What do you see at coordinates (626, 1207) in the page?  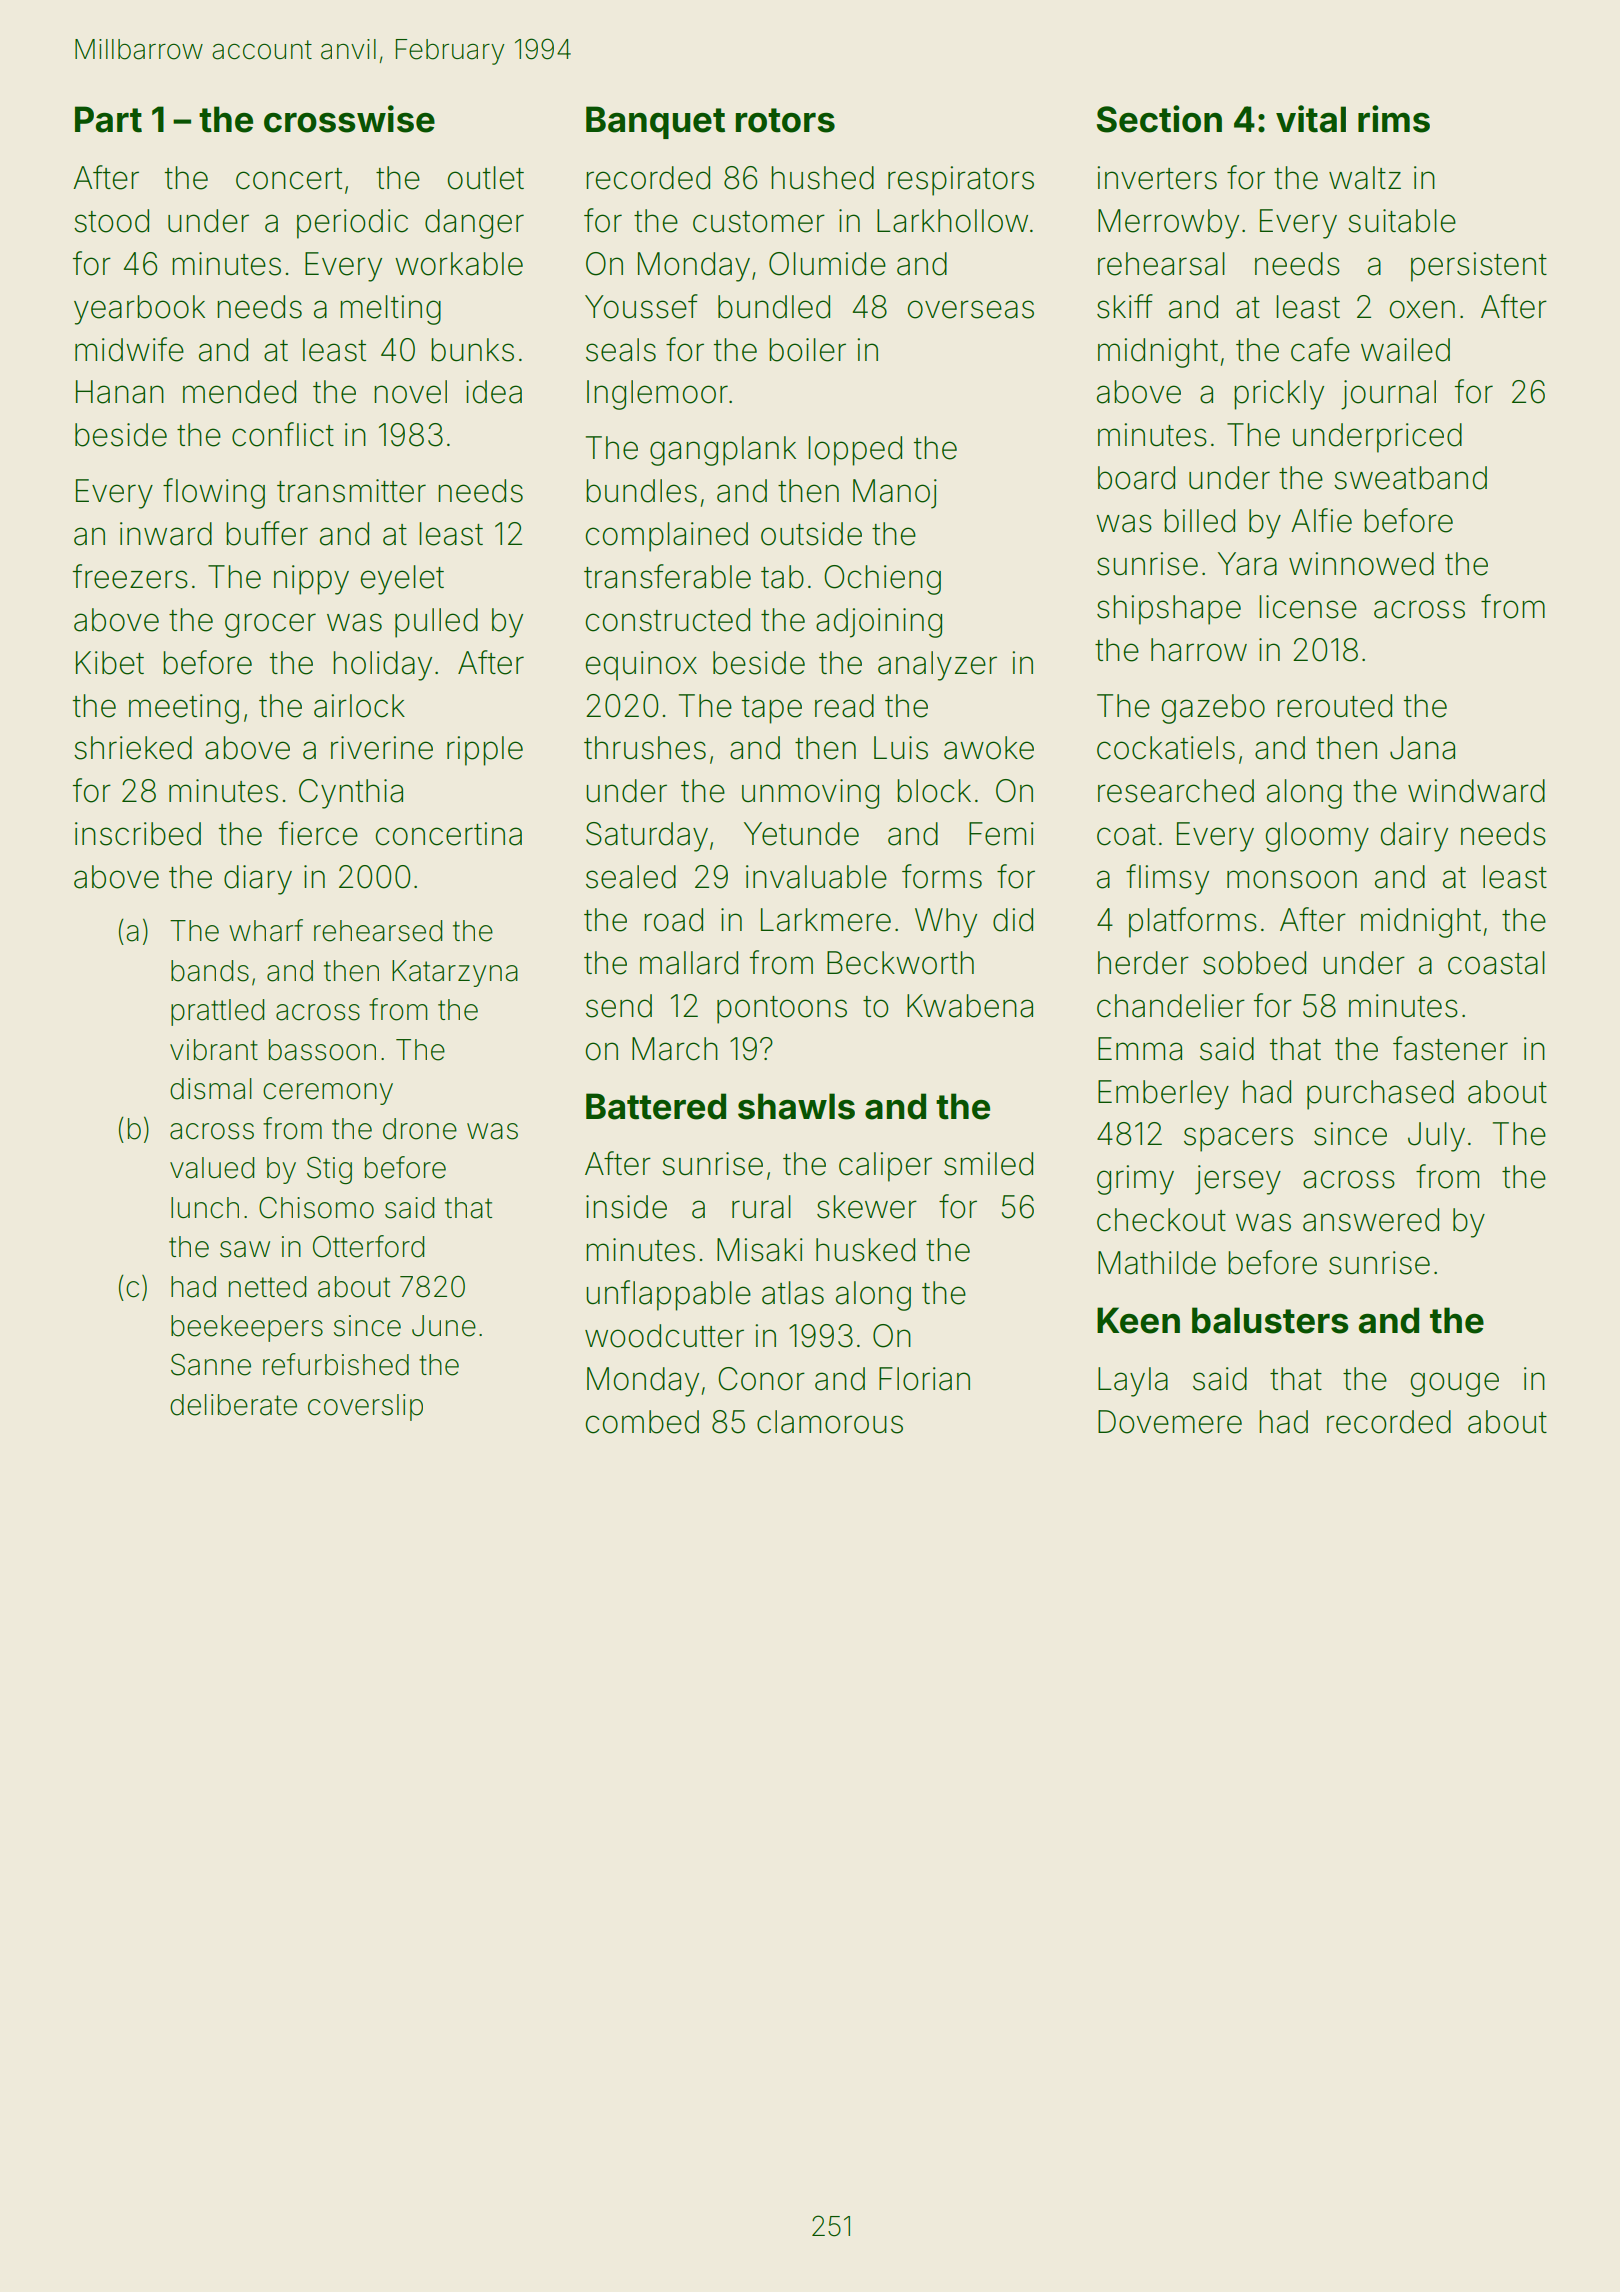 I see `inside` at bounding box center [626, 1207].
